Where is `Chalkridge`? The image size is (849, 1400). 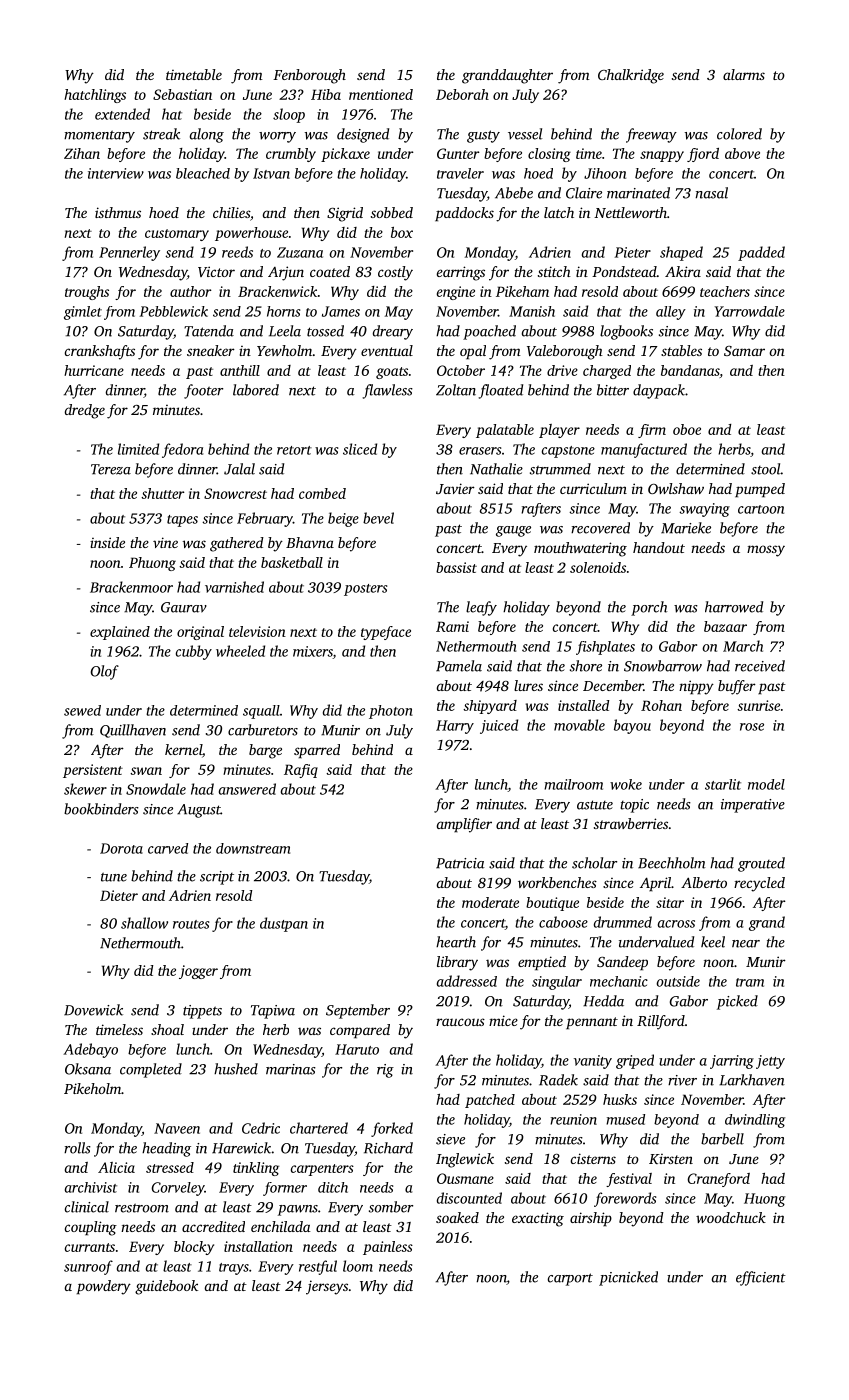
Chalkridge is located at coordinates (631, 76).
